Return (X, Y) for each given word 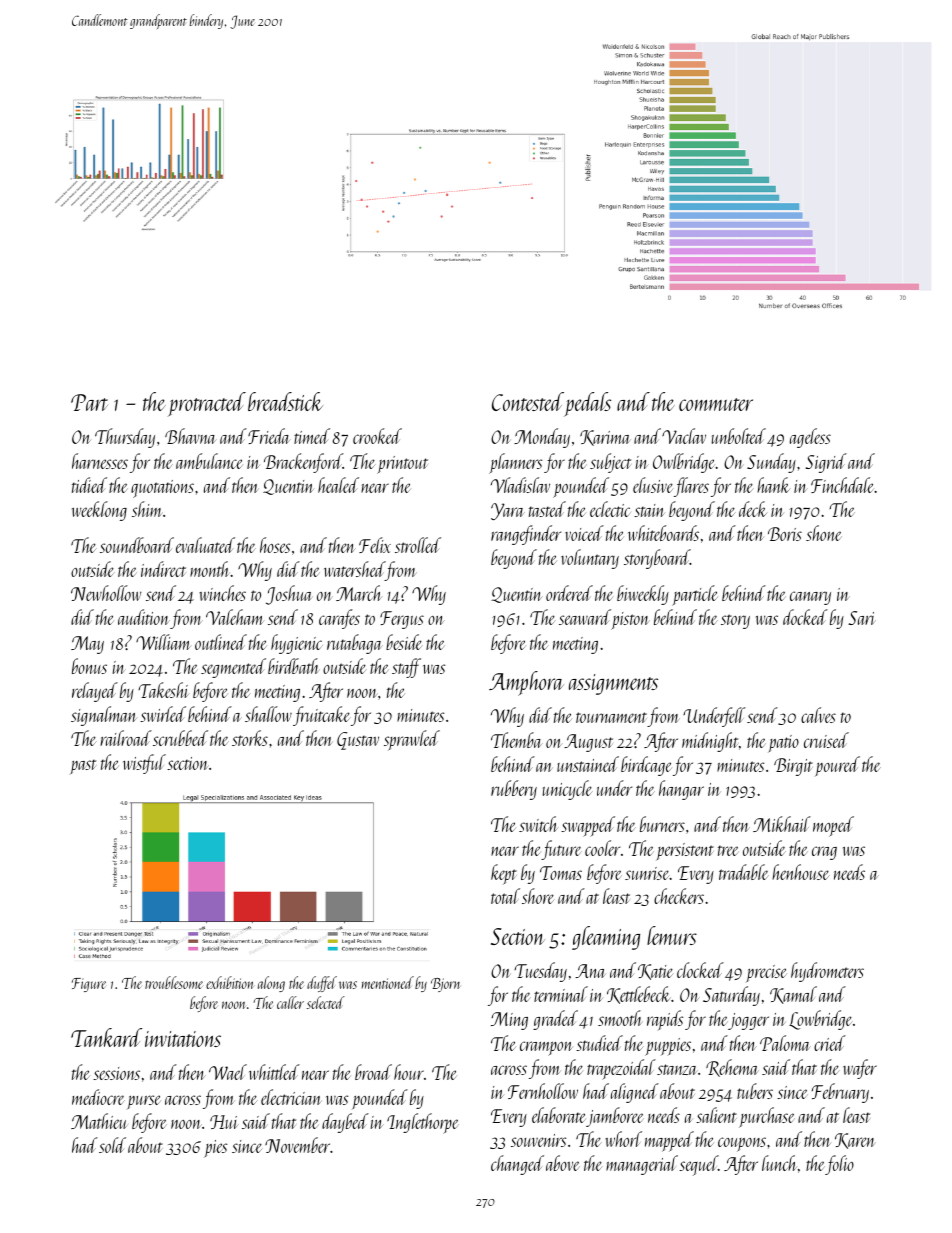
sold (112, 1145)
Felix (375, 545)
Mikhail (782, 824)
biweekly (643, 595)
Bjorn (445, 985)
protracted (207, 404)
